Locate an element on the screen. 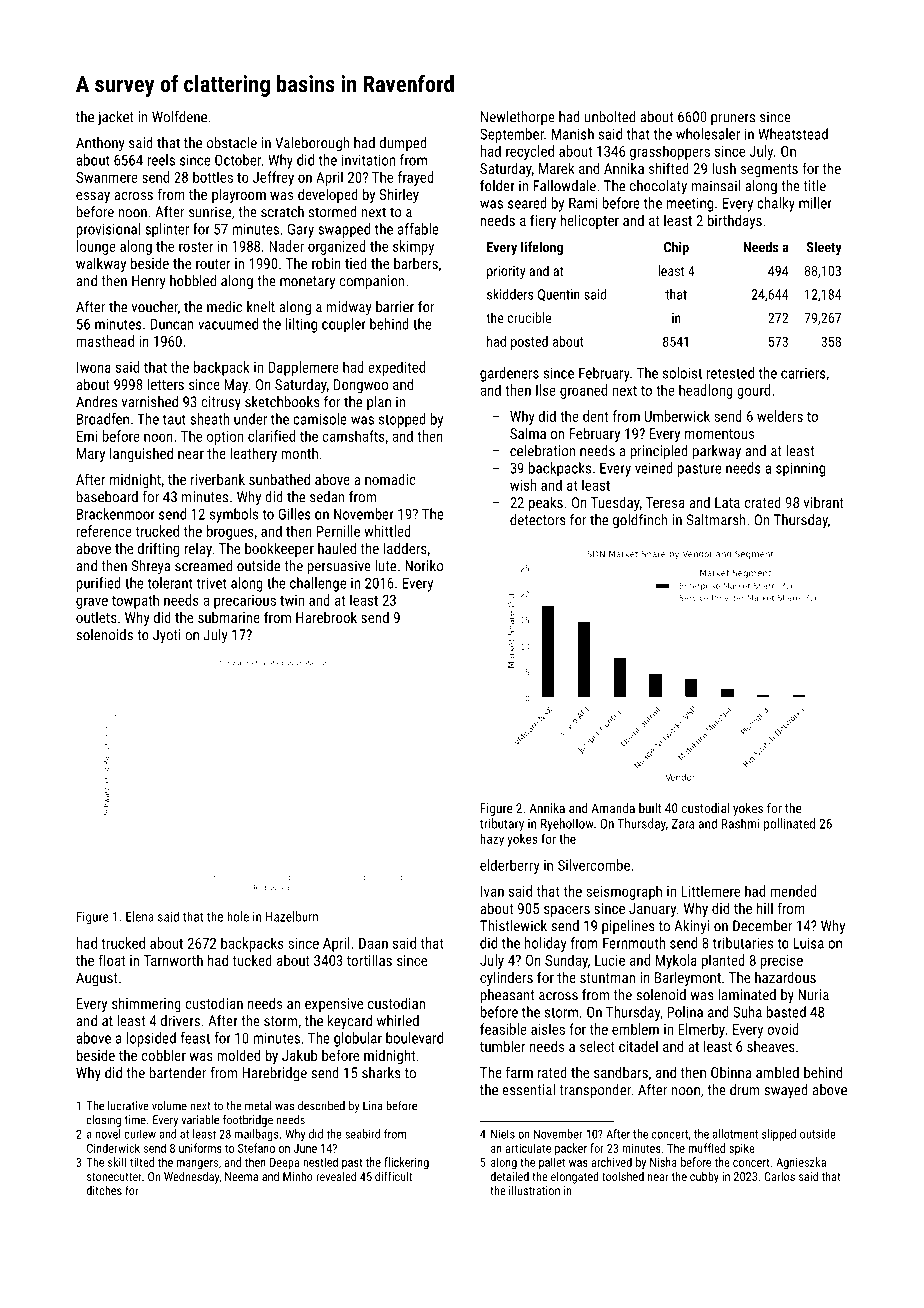  Wolfdene is located at coordinates (179, 117).
